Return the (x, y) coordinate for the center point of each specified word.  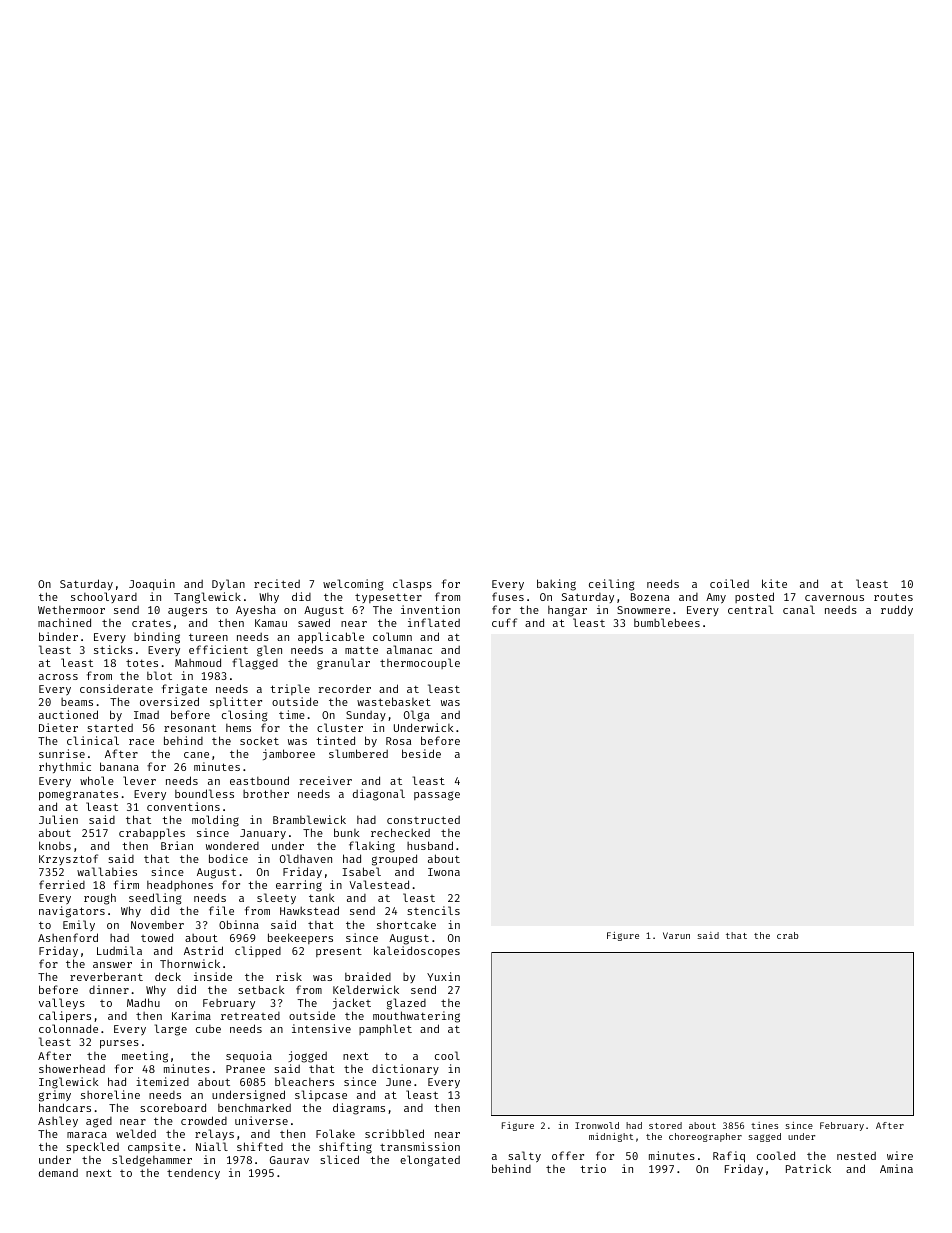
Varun (676, 935)
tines (764, 1125)
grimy (55, 1096)
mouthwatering (416, 1017)
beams (77, 702)
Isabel (361, 871)
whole (97, 780)
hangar (567, 611)
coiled (729, 583)
